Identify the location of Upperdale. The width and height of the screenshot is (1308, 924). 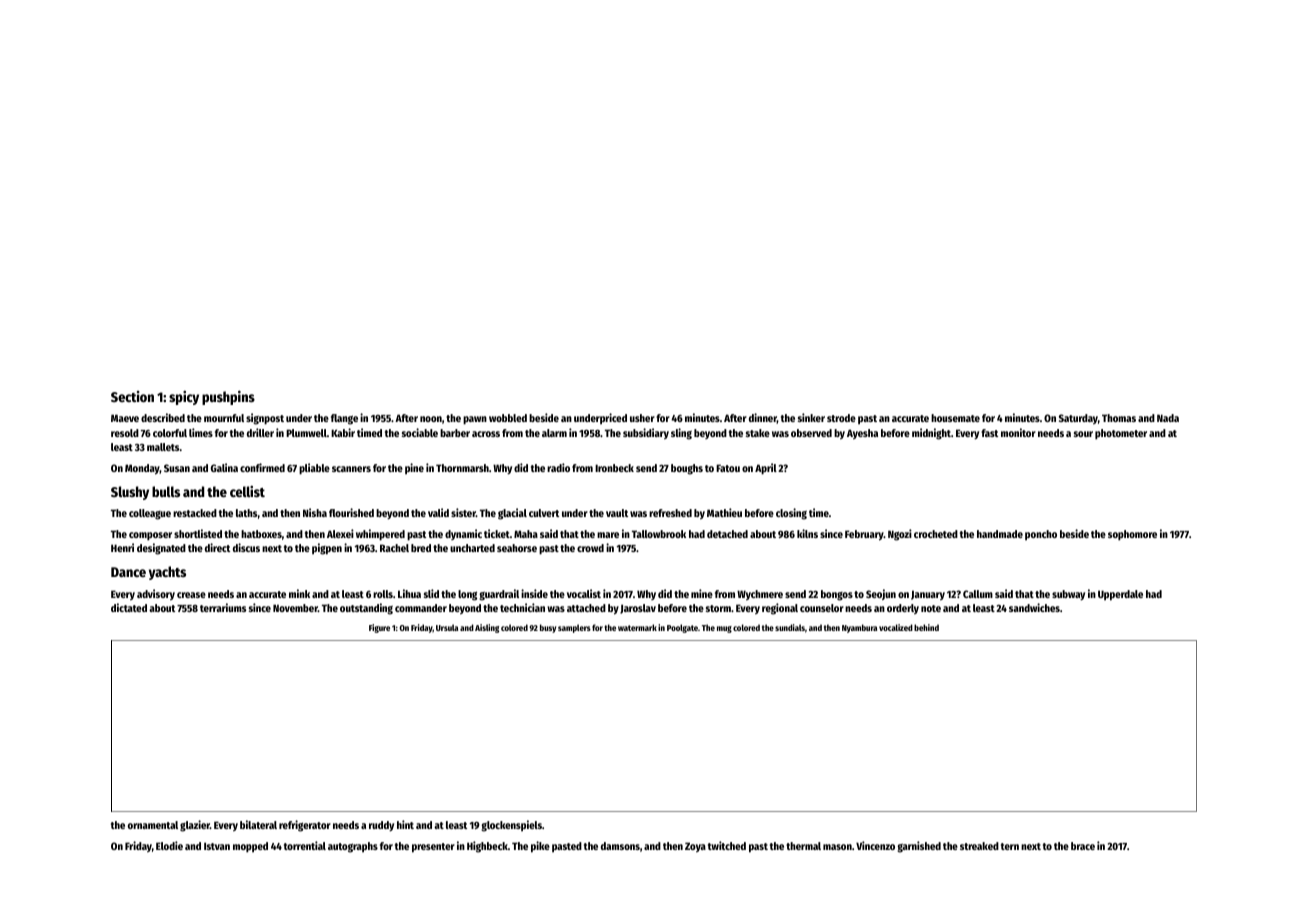
(1120, 595).
